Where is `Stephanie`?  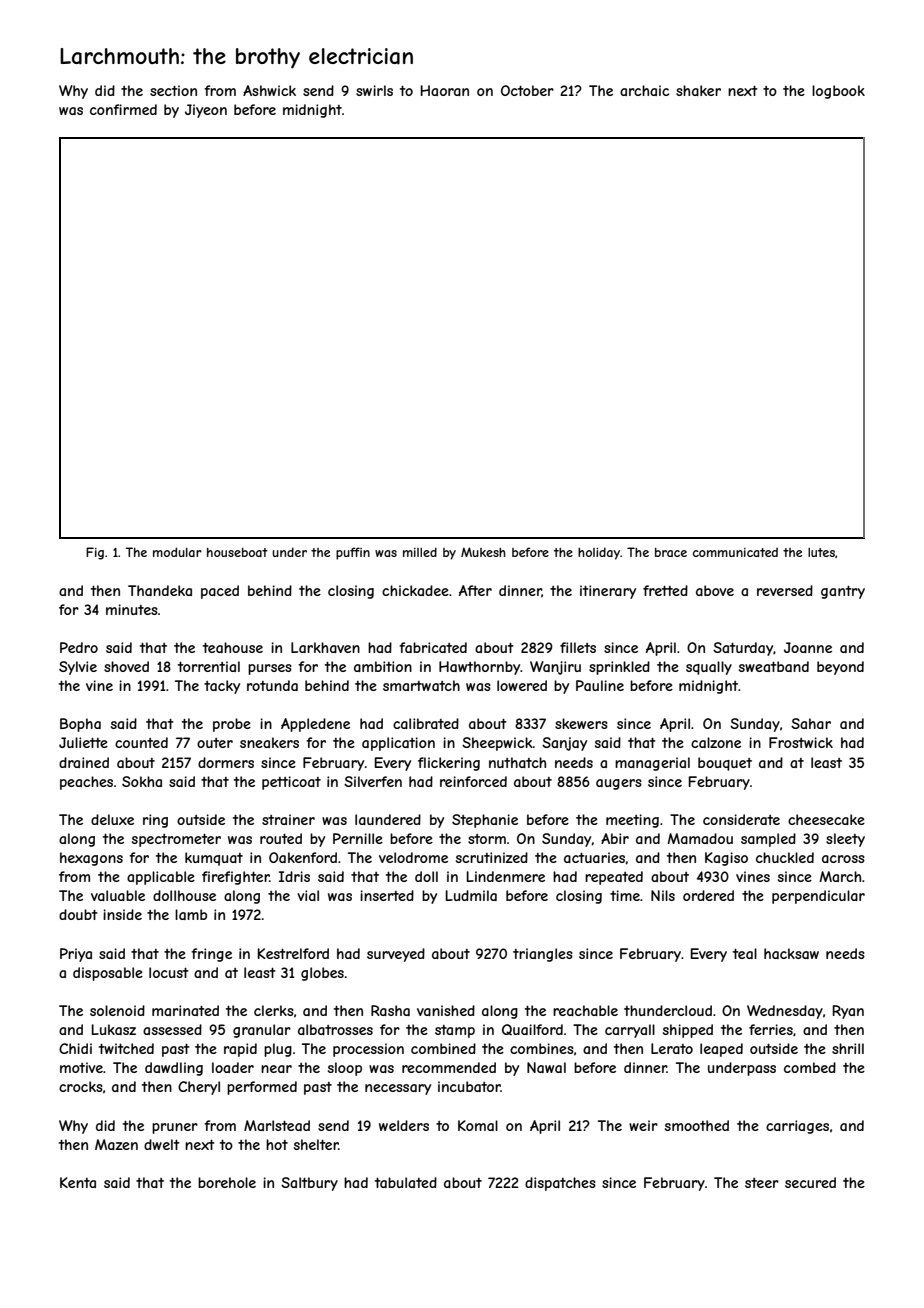
Stephanie is located at coordinates (485, 821).
